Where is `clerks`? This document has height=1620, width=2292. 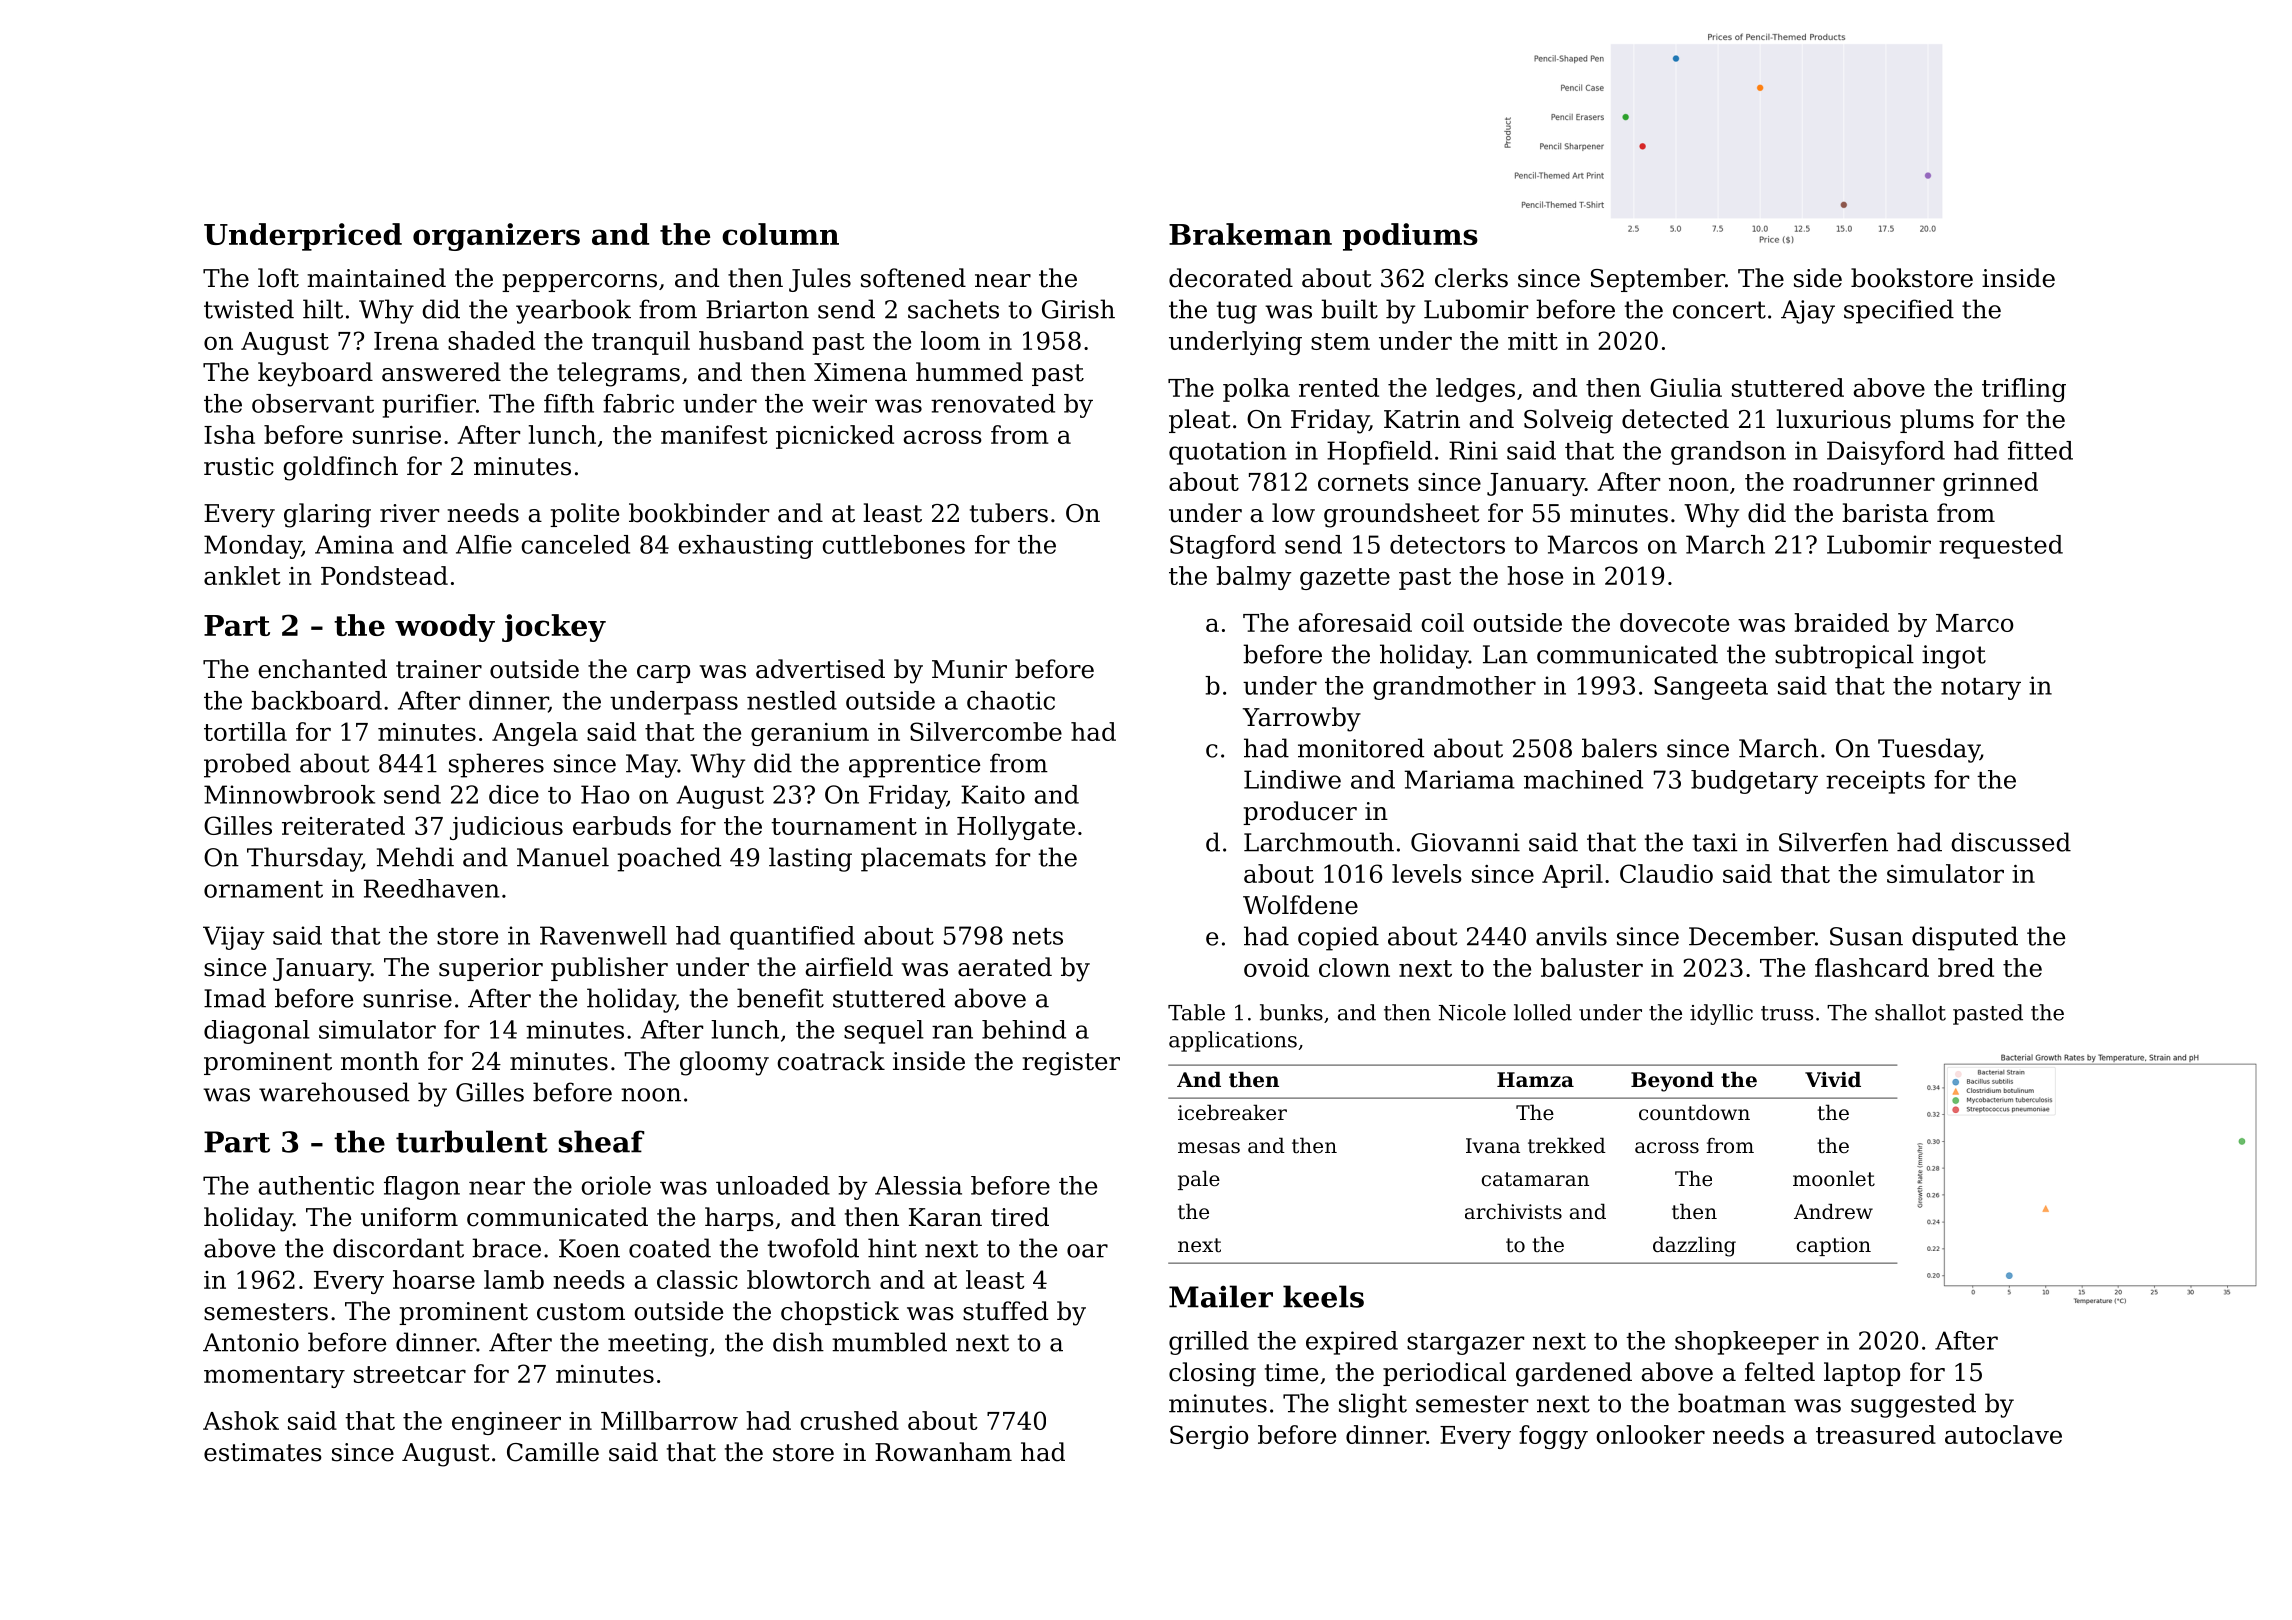
clerks is located at coordinates (1471, 278).
